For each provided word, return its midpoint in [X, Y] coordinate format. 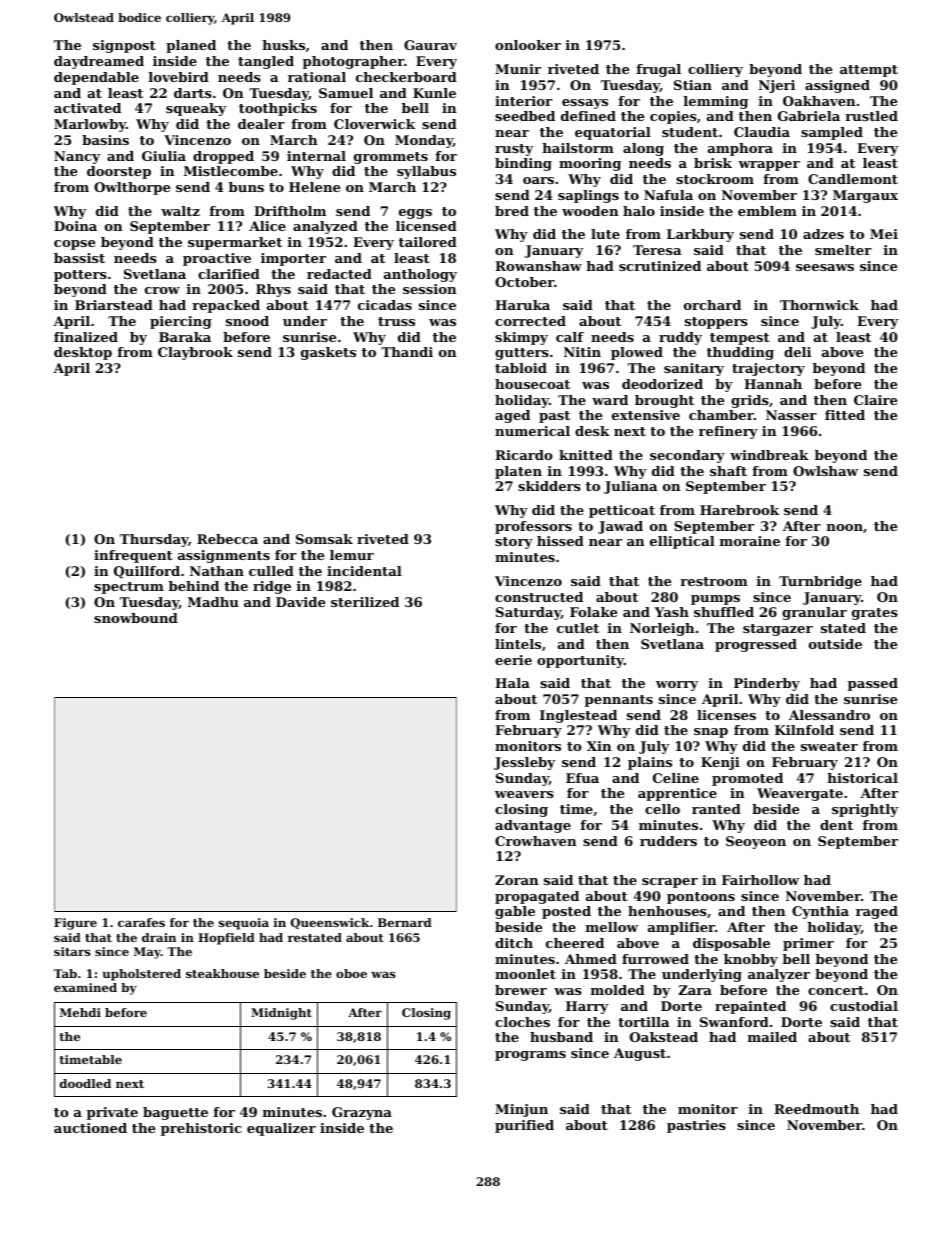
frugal [658, 70]
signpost [124, 46]
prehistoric [201, 1129]
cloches [522, 1022]
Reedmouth [816, 1109]
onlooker [528, 45]
